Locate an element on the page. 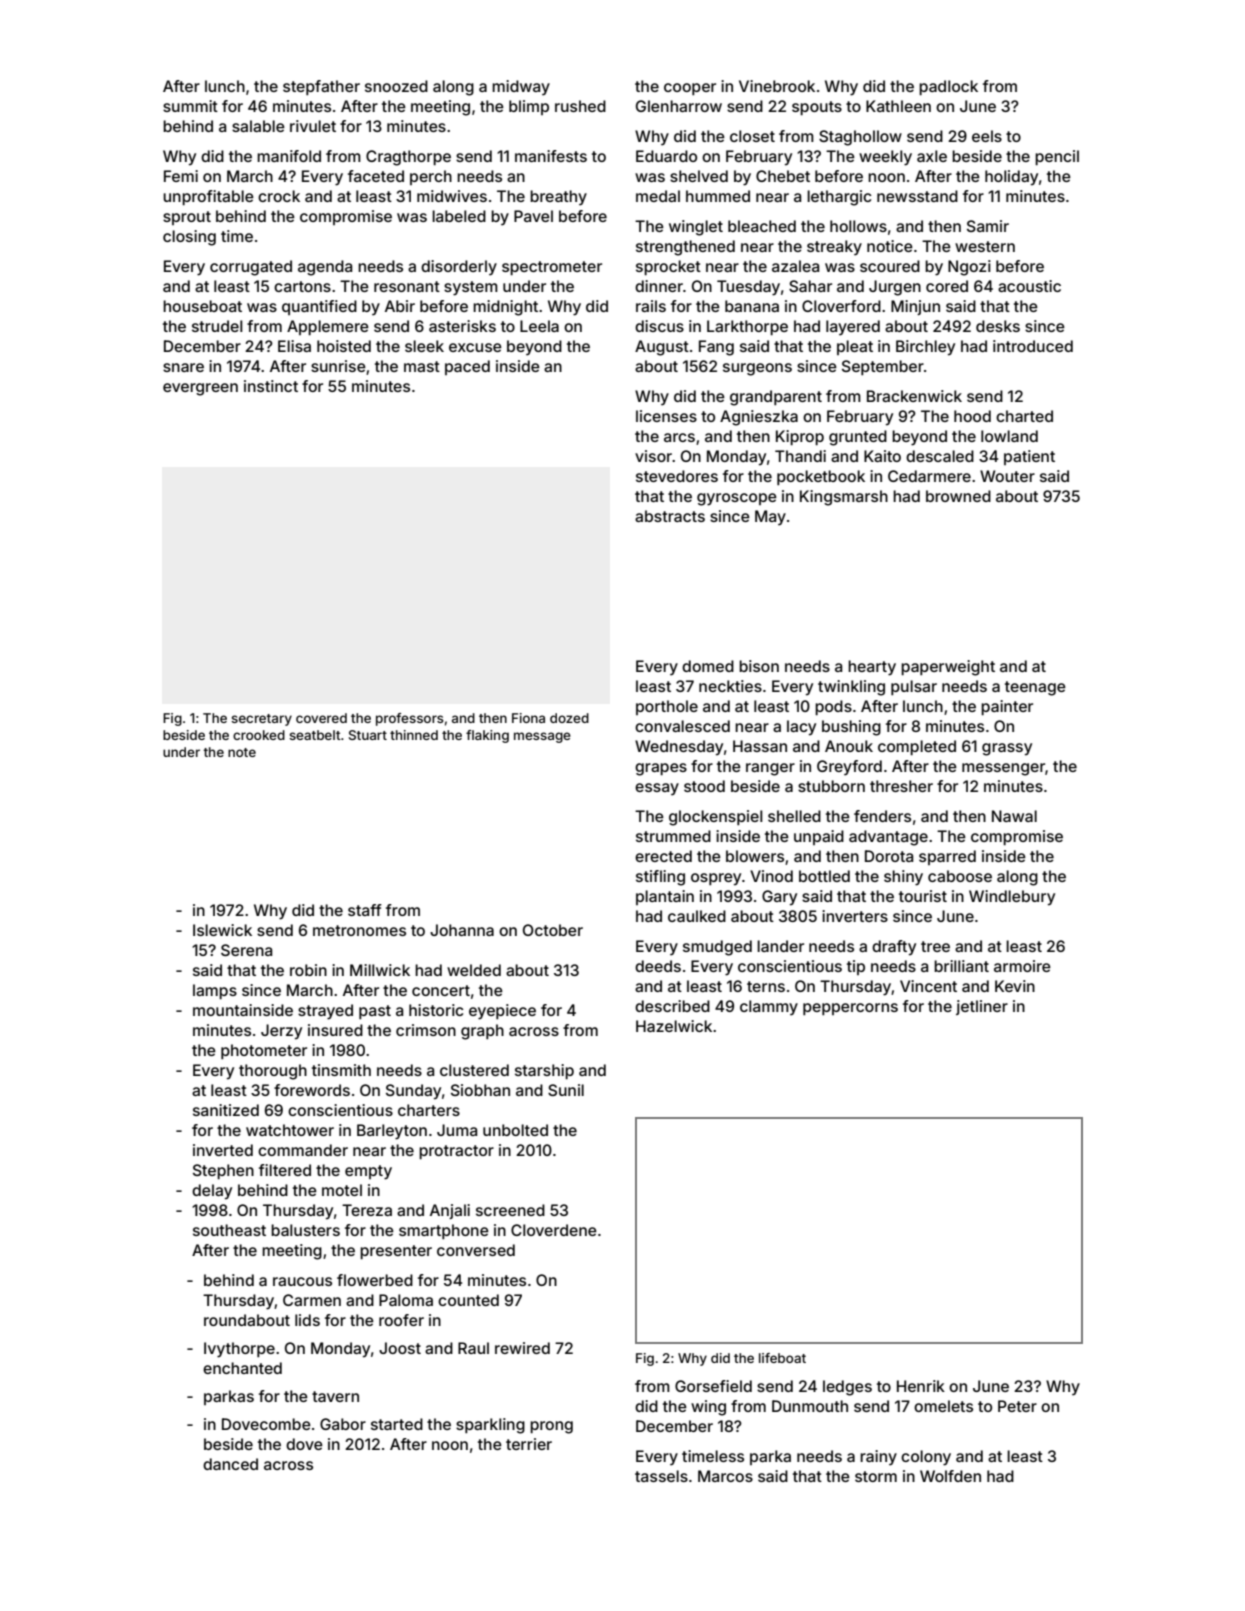  flowerbed is located at coordinates (375, 1280).
